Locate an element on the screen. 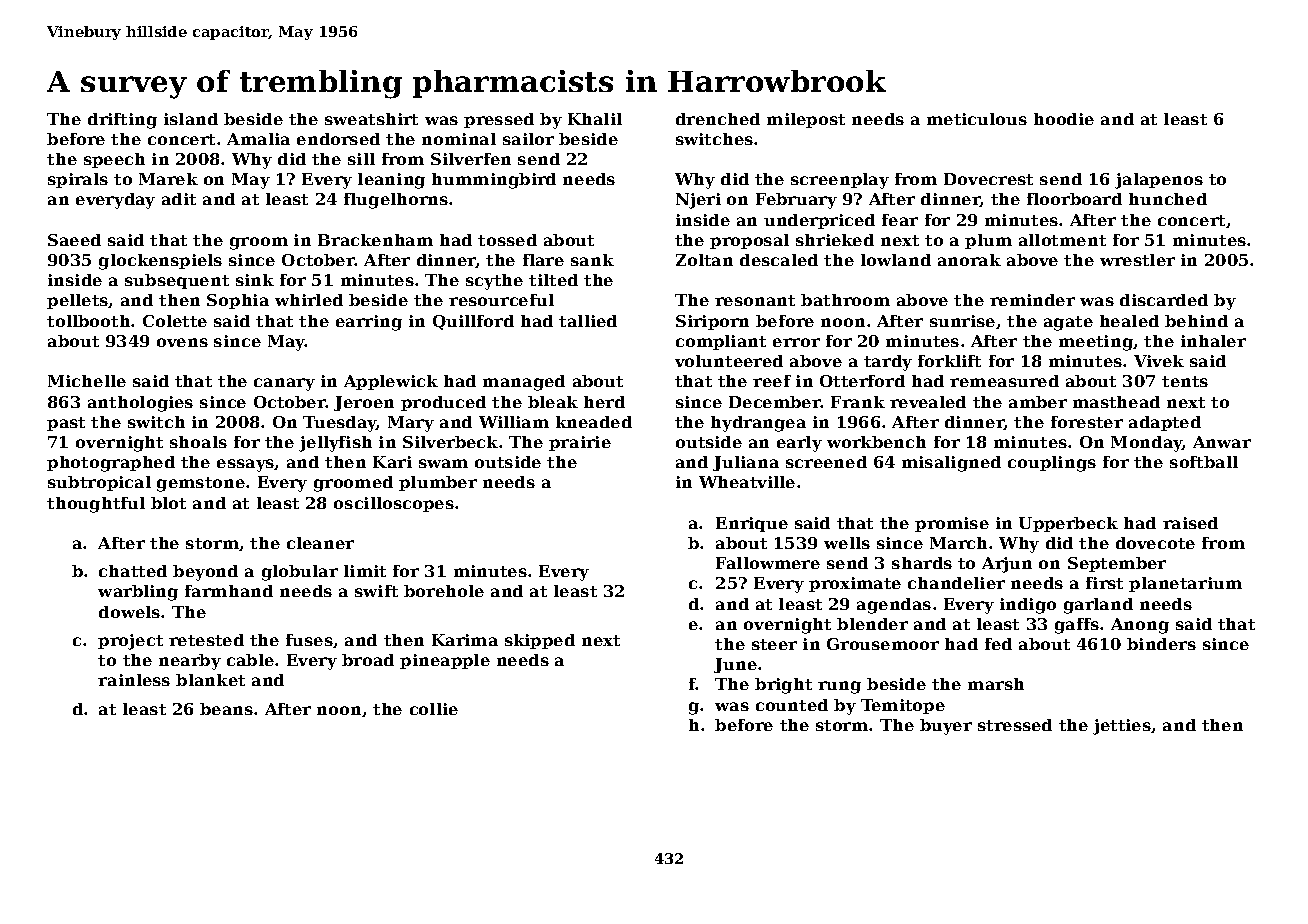 This screenshot has width=1308, height=924. March is located at coordinates (958, 543).
